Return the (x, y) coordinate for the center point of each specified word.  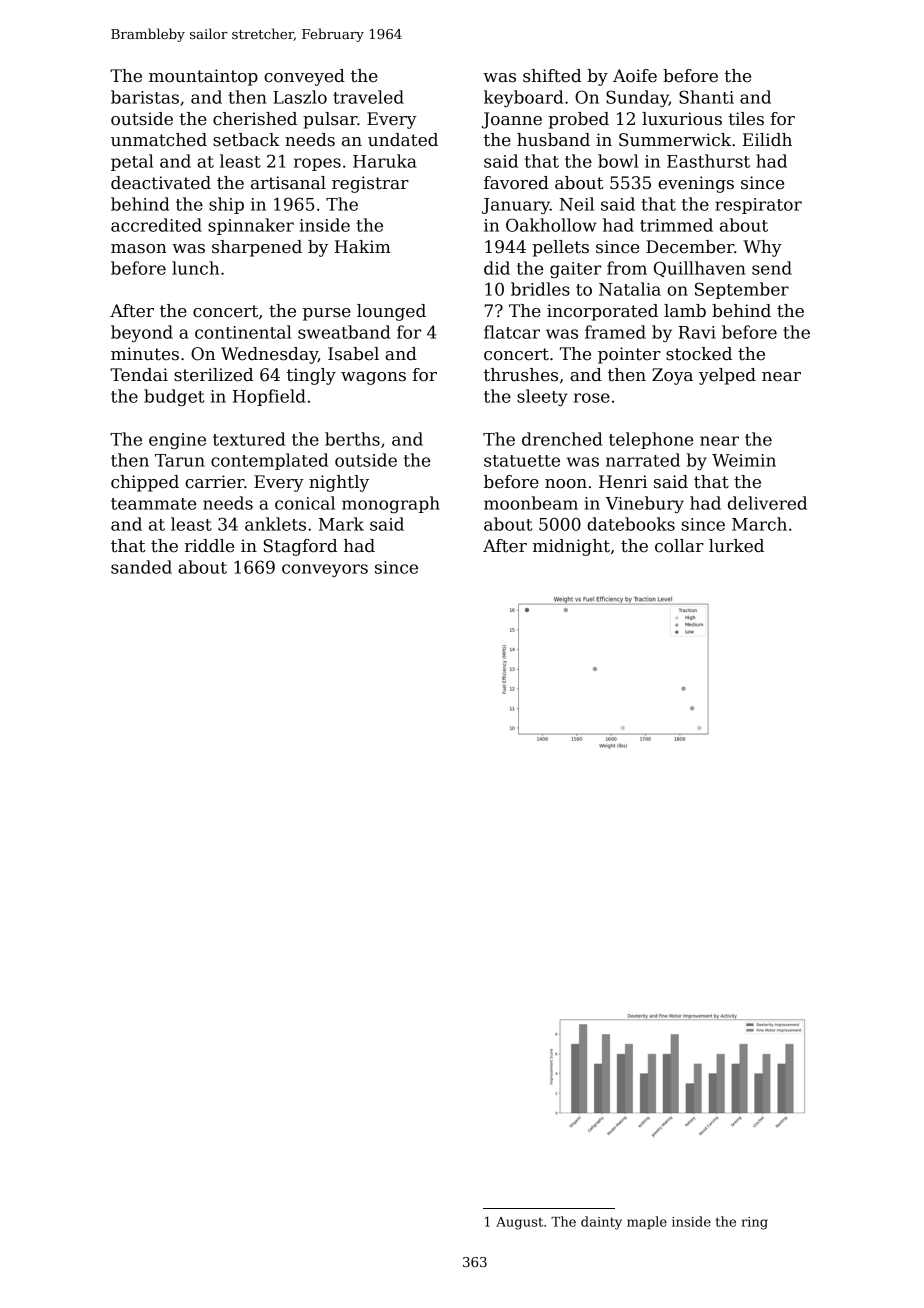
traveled (368, 97)
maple (647, 1222)
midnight (571, 547)
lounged (391, 312)
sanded (141, 567)
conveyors (325, 570)
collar (679, 546)
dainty (601, 1223)
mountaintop (203, 77)
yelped (727, 376)
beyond (142, 333)
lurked (736, 546)
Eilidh (767, 140)
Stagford (300, 547)
